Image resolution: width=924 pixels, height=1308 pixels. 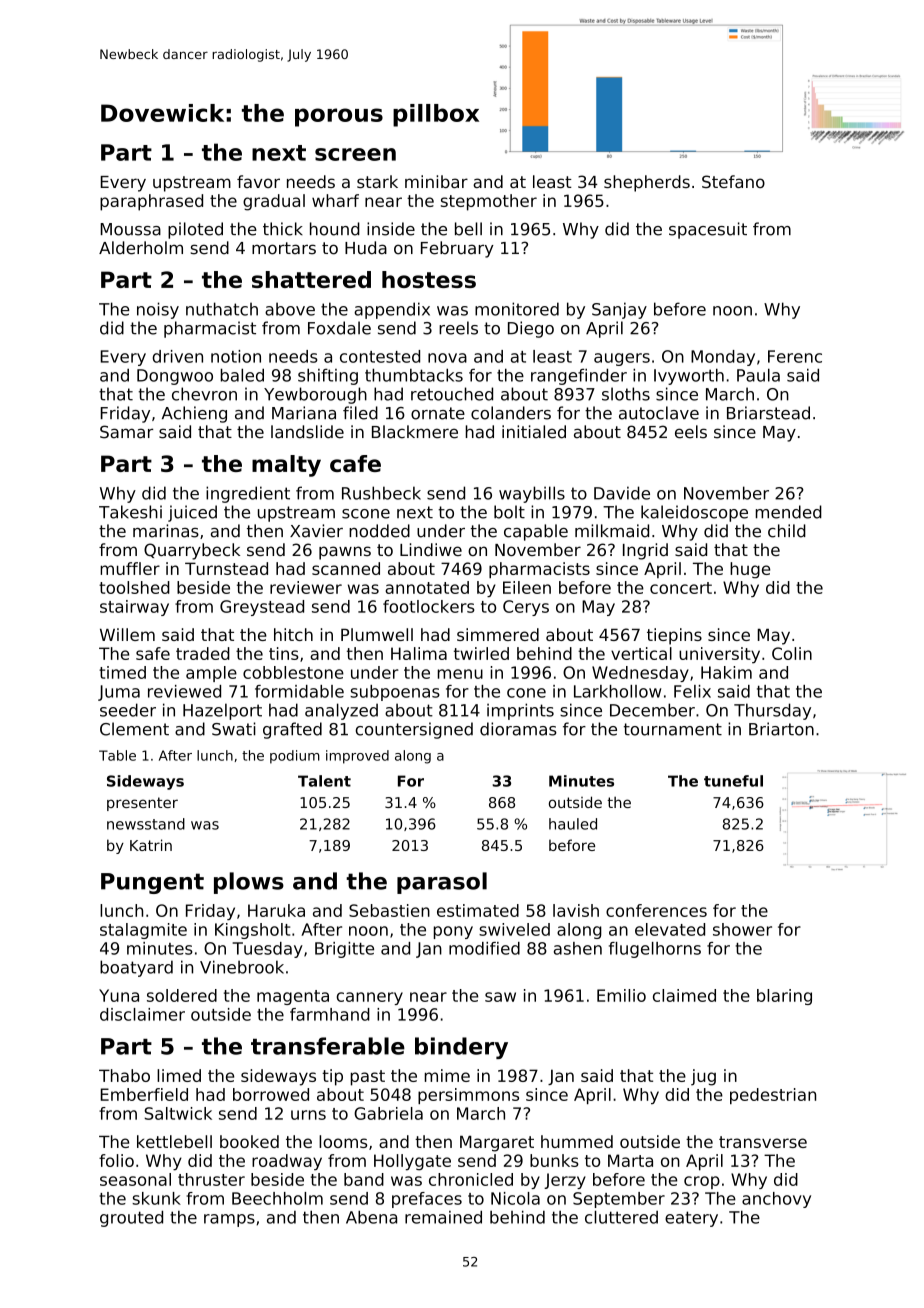 What do you see at coordinates (355, 154) in the screenshot?
I see `screen` at bounding box center [355, 154].
